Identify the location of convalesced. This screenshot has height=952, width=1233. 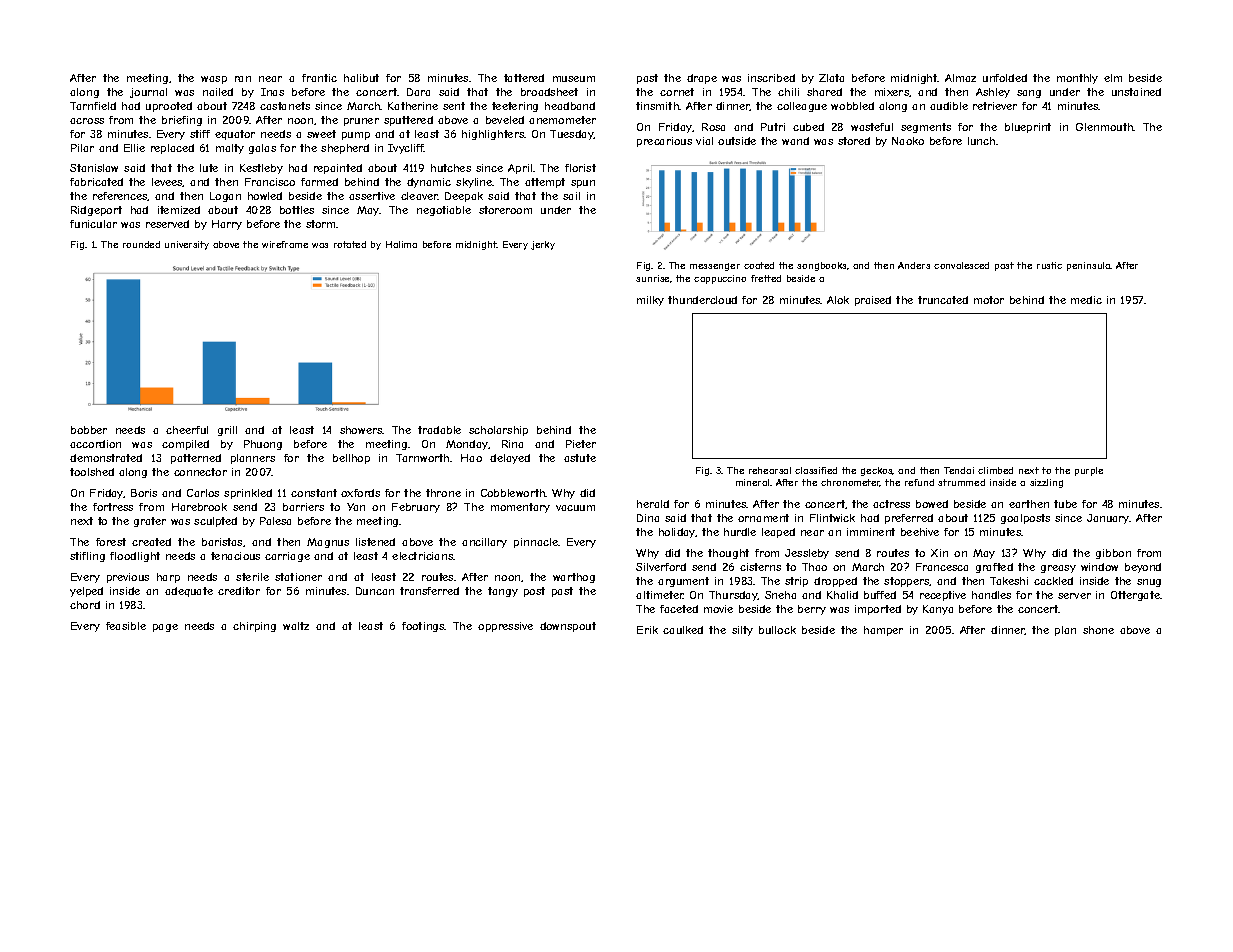
(961, 265).
